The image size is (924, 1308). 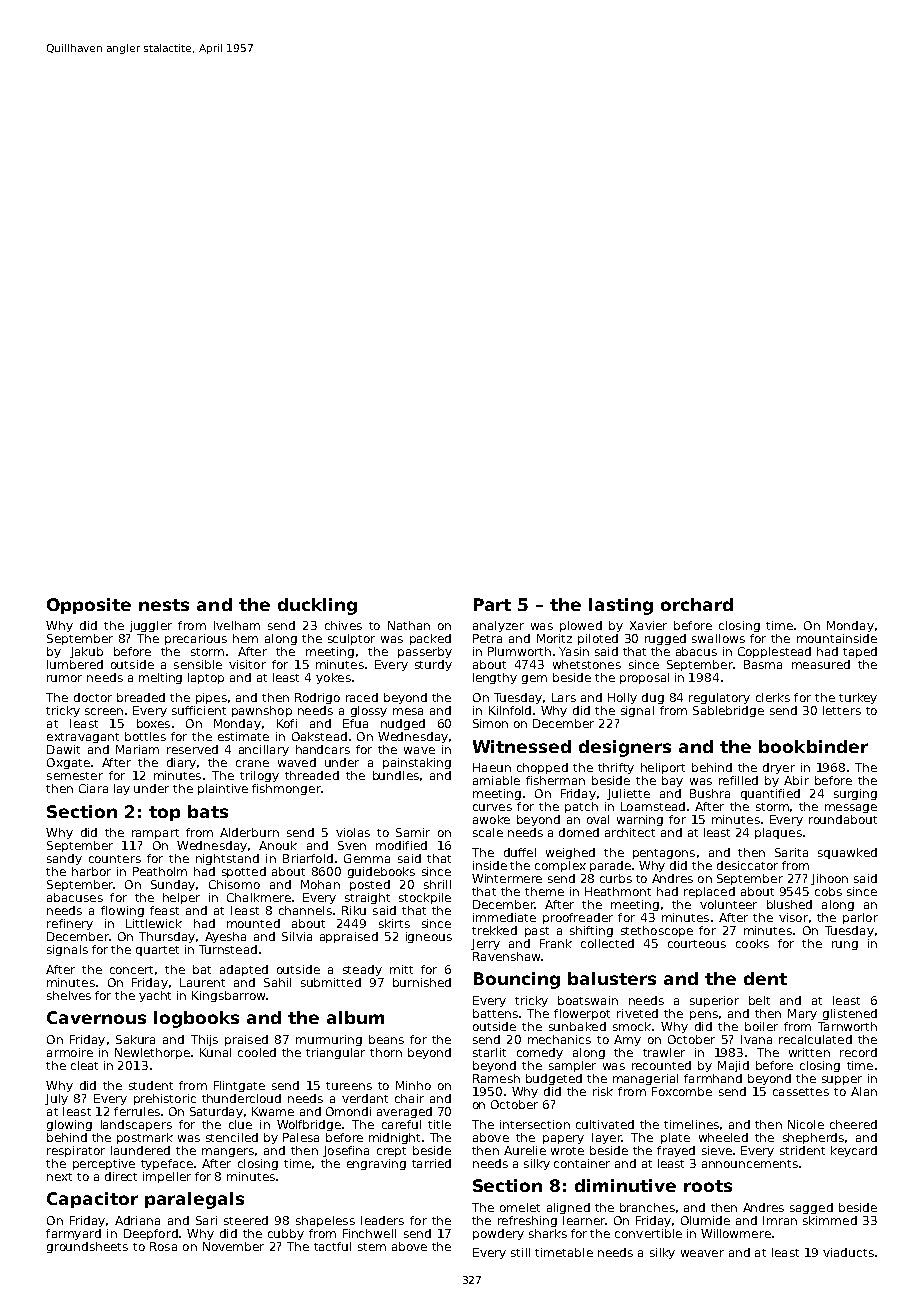 What do you see at coordinates (495, 678) in the page?
I see `lengthy` at bounding box center [495, 678].
